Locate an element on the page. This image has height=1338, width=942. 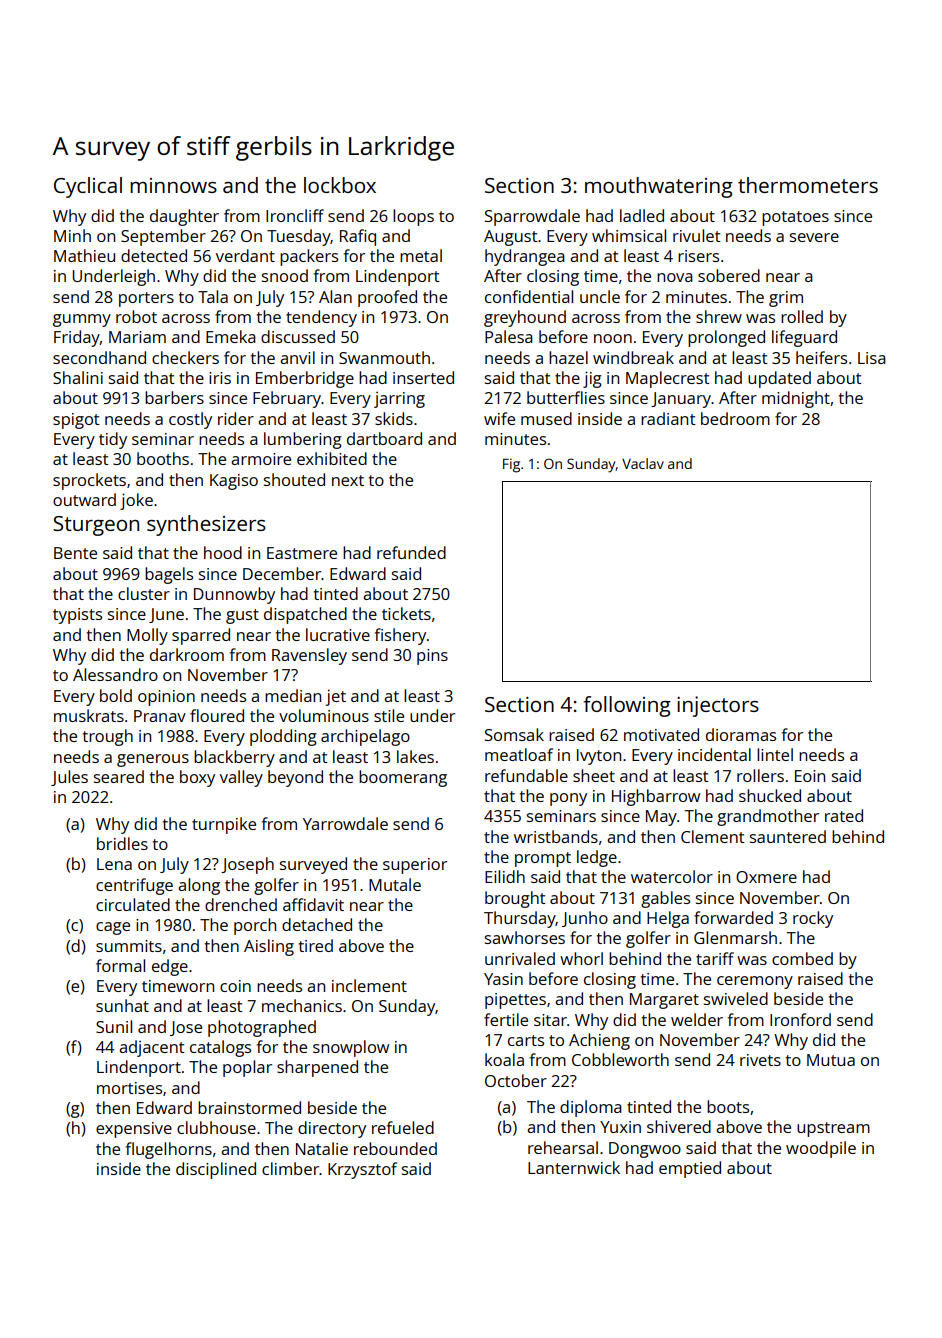
tariff is located at coordinates (715, 958).
